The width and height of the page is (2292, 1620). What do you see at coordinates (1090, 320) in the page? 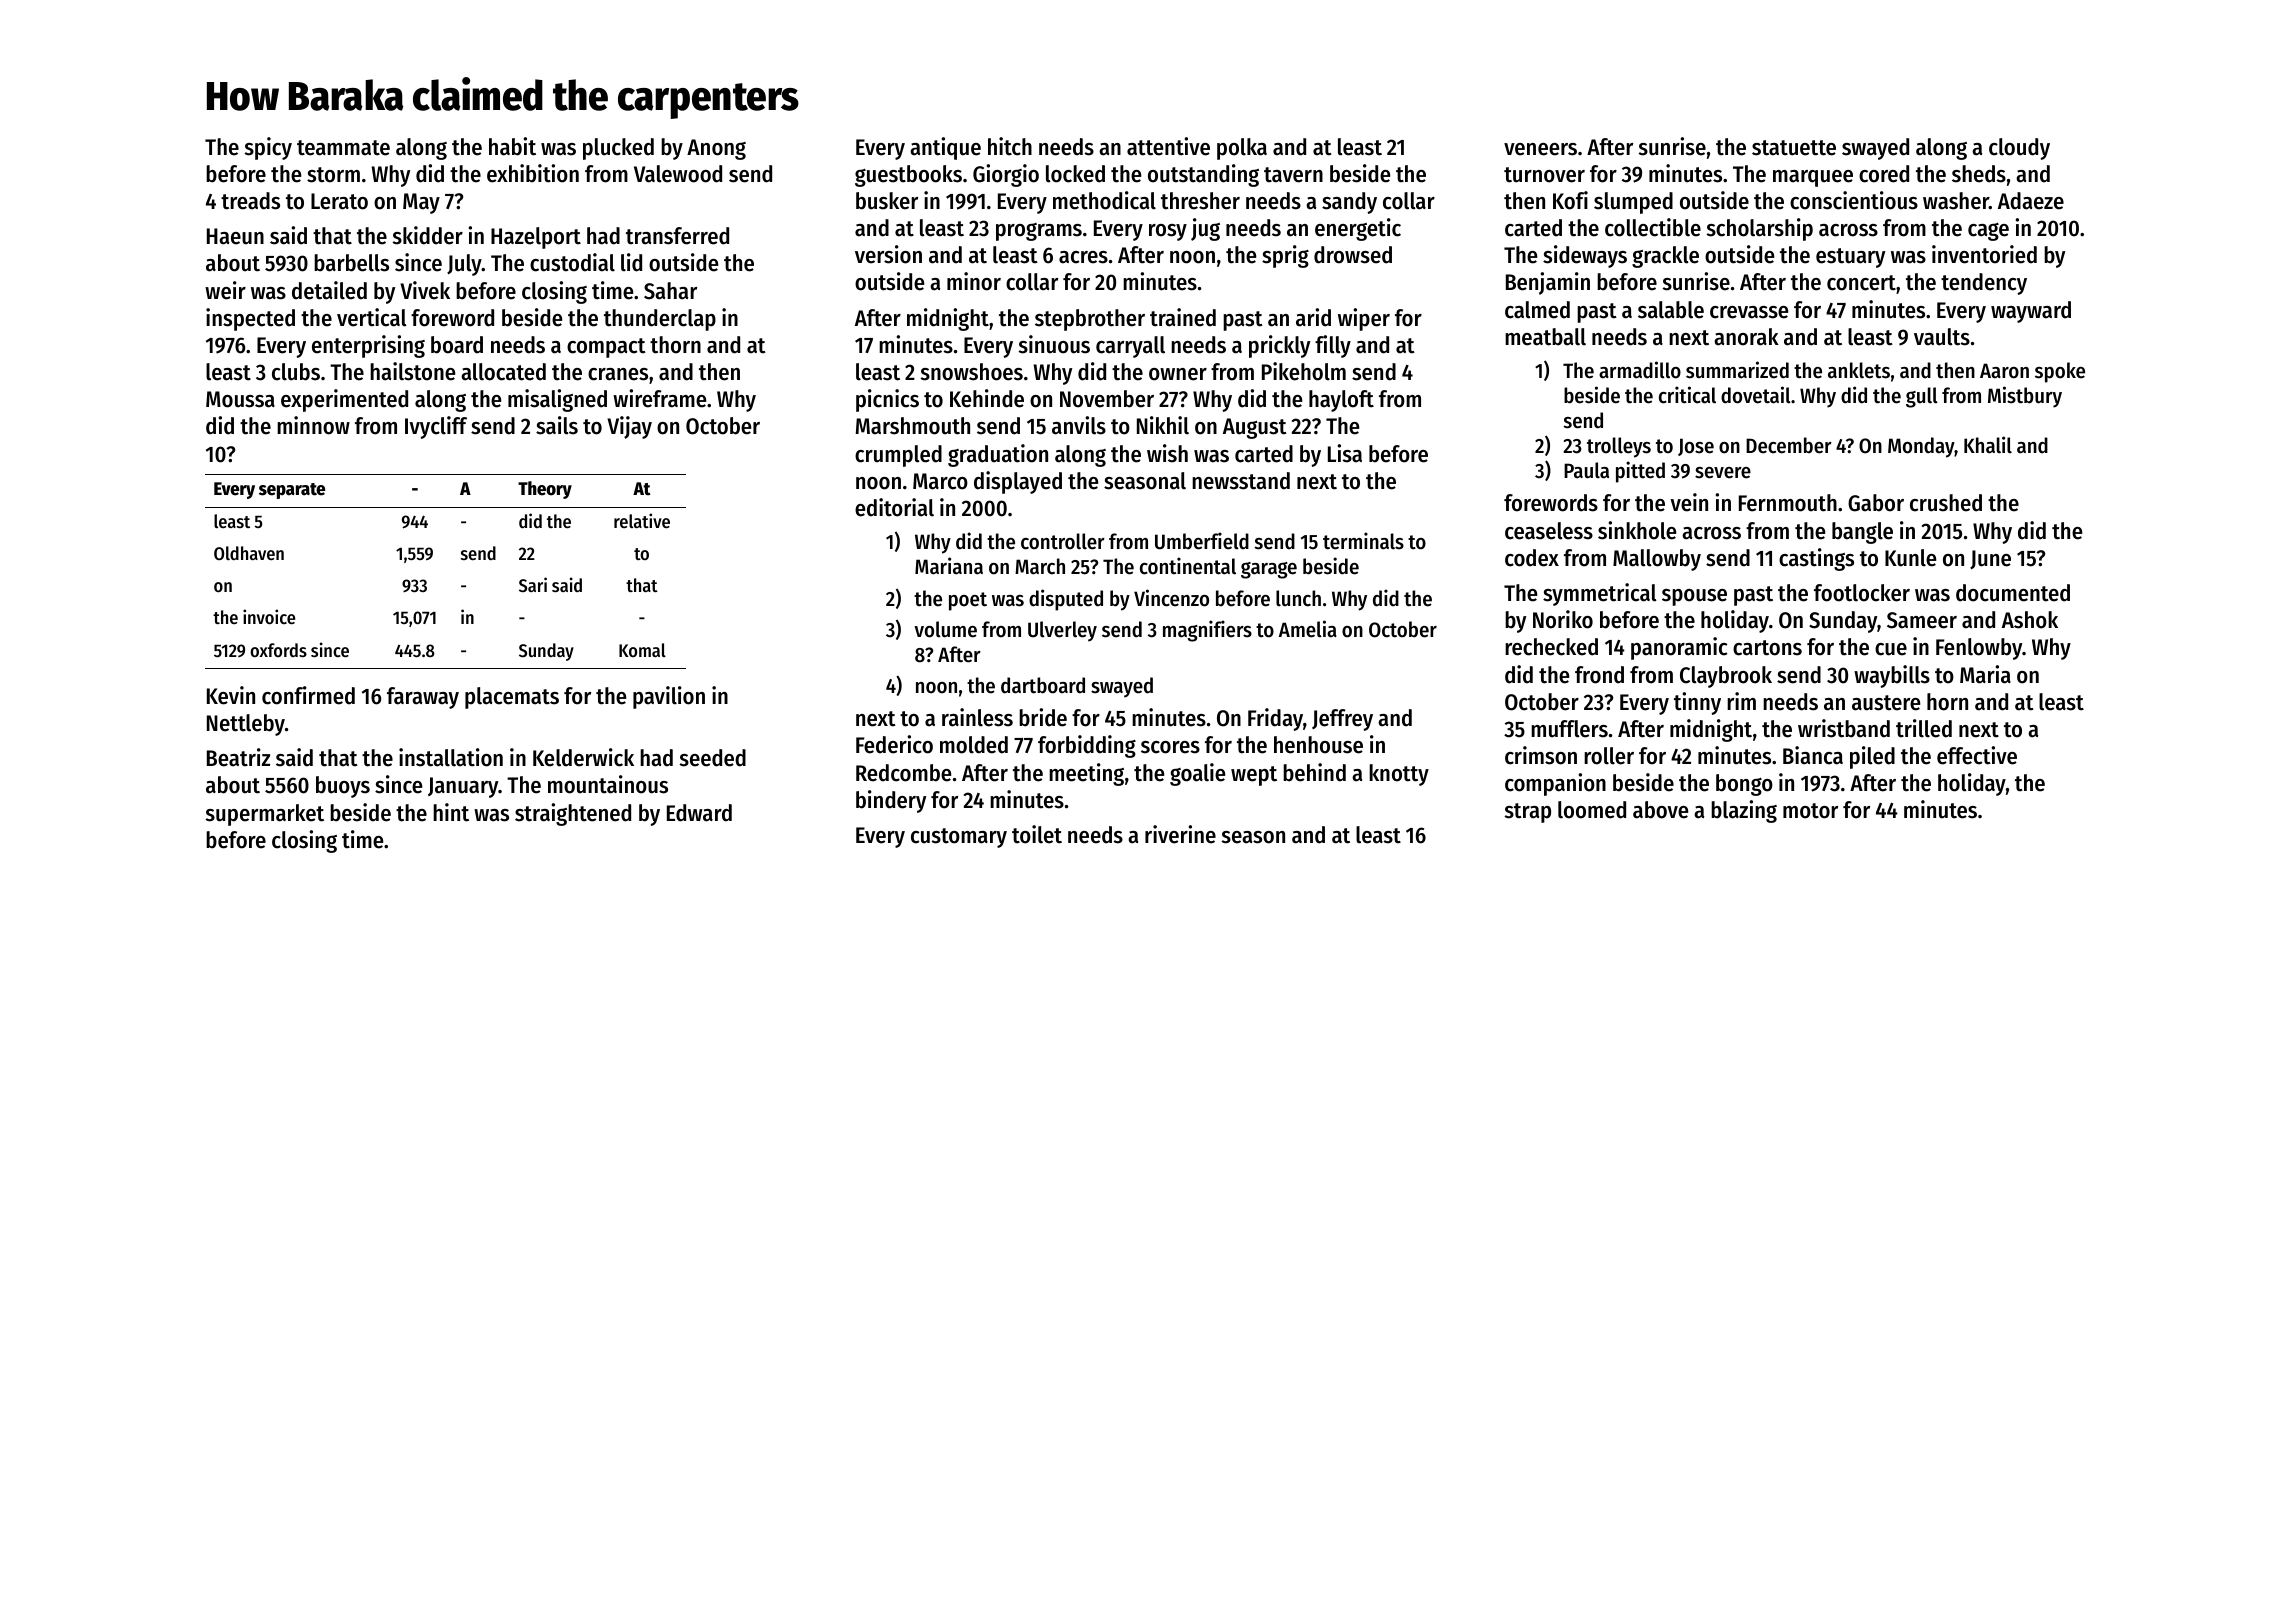
I see `stepbrother` at bounding box center [1090, 320].
